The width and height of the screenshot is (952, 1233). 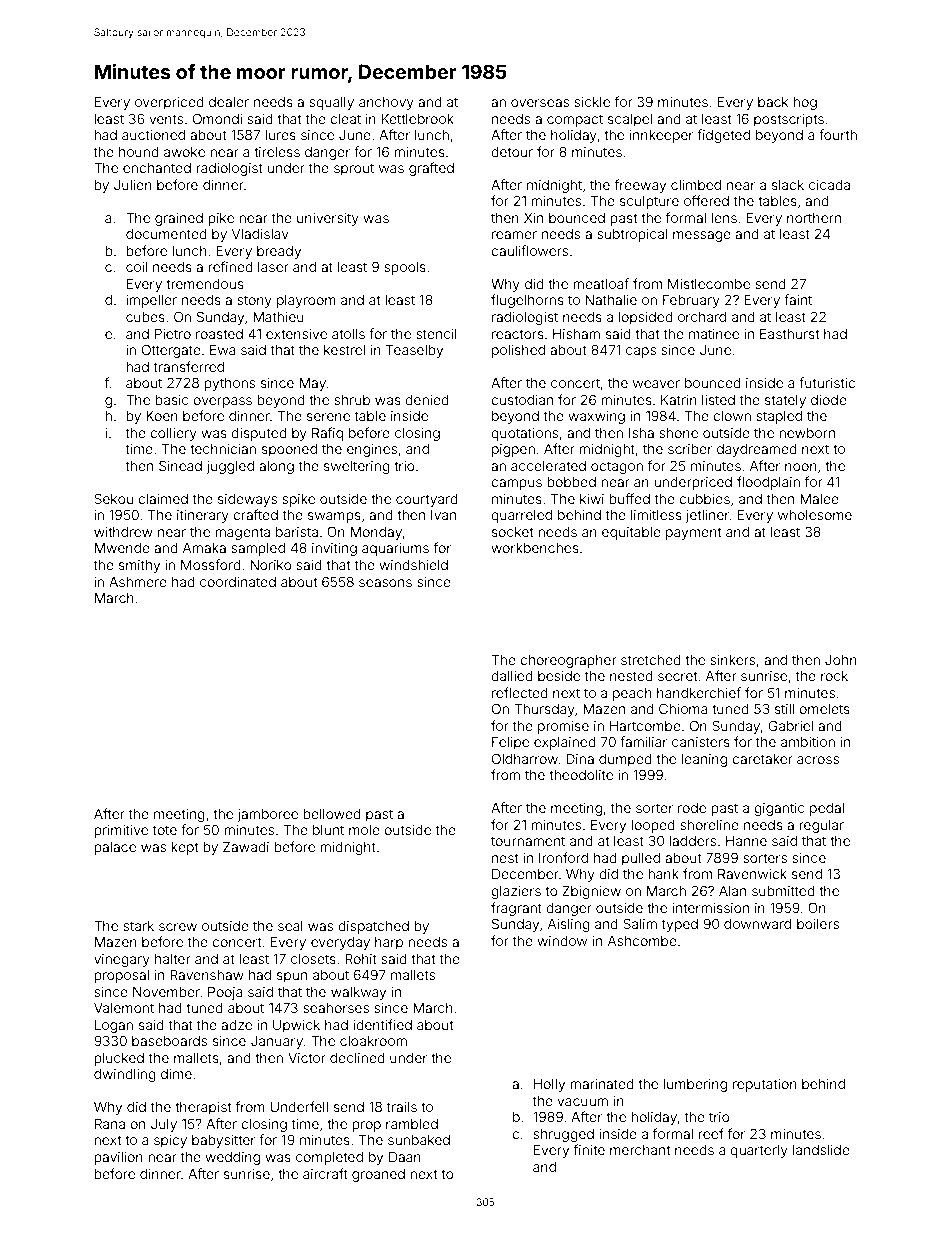 What do you see at coordinates (829, 185) in the screenshot?
I see `cicada` at bounding box center [829, 185].
